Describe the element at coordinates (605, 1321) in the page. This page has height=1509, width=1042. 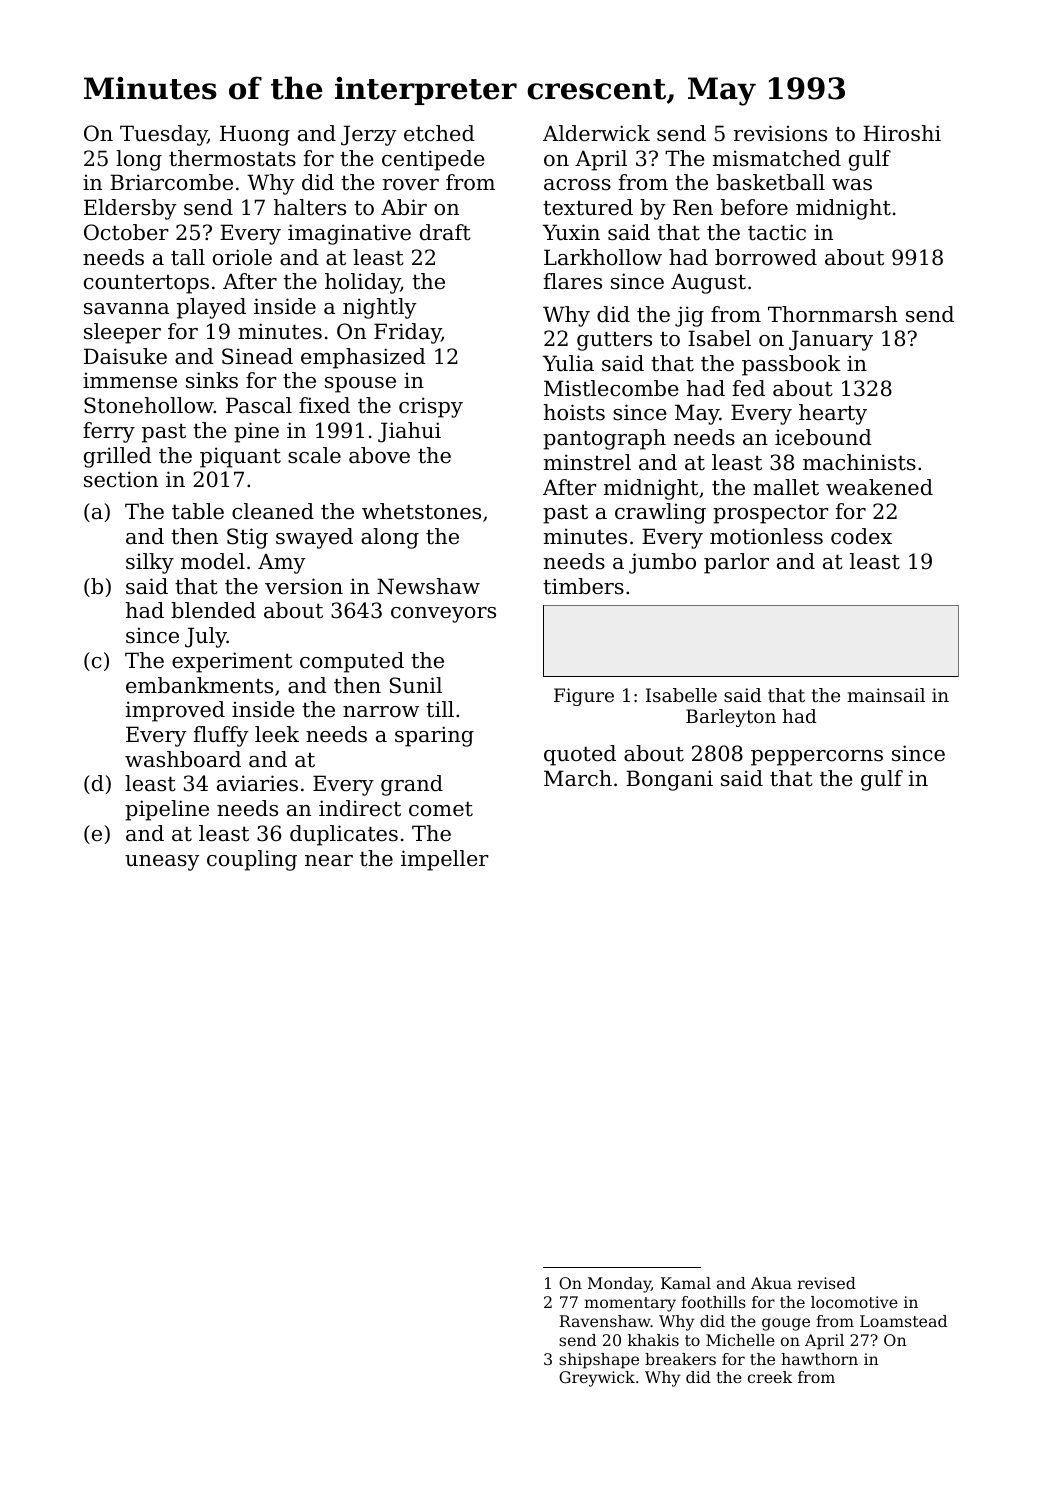
I see `Ravenshaw` at that location.
